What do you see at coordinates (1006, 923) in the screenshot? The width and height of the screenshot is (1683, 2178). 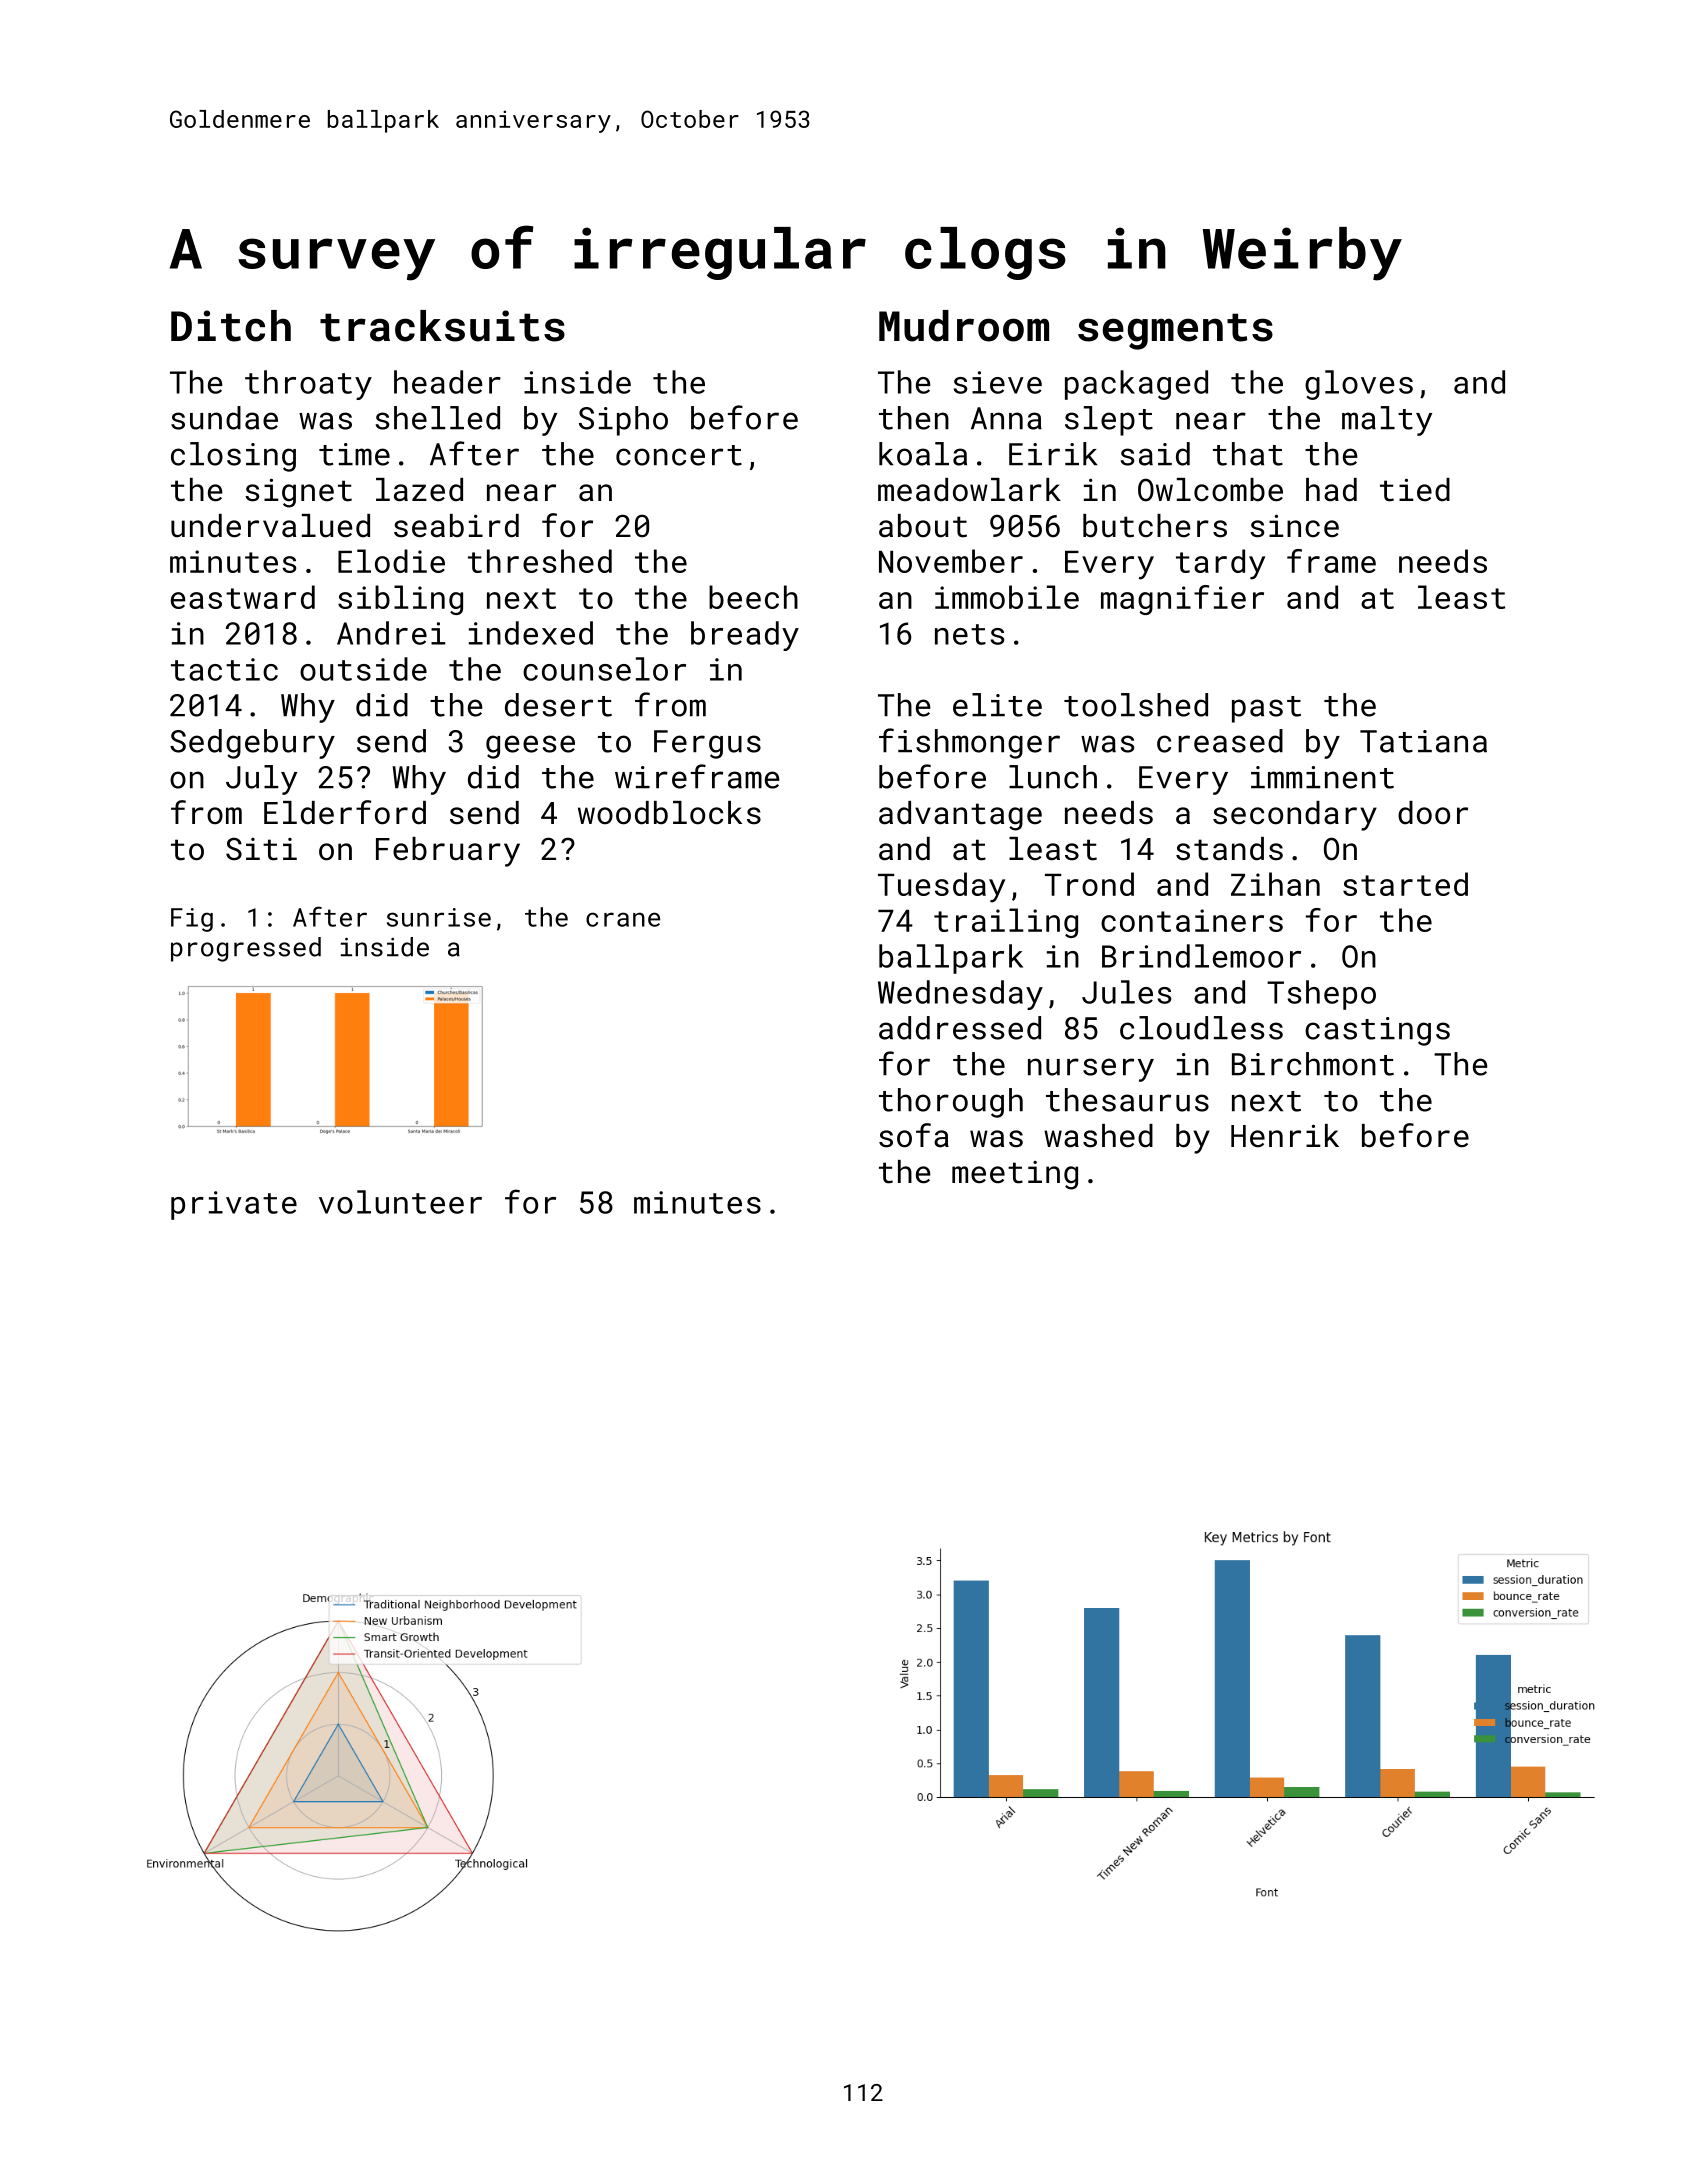 I see `trailing` at bounding box center [1006, 923].
